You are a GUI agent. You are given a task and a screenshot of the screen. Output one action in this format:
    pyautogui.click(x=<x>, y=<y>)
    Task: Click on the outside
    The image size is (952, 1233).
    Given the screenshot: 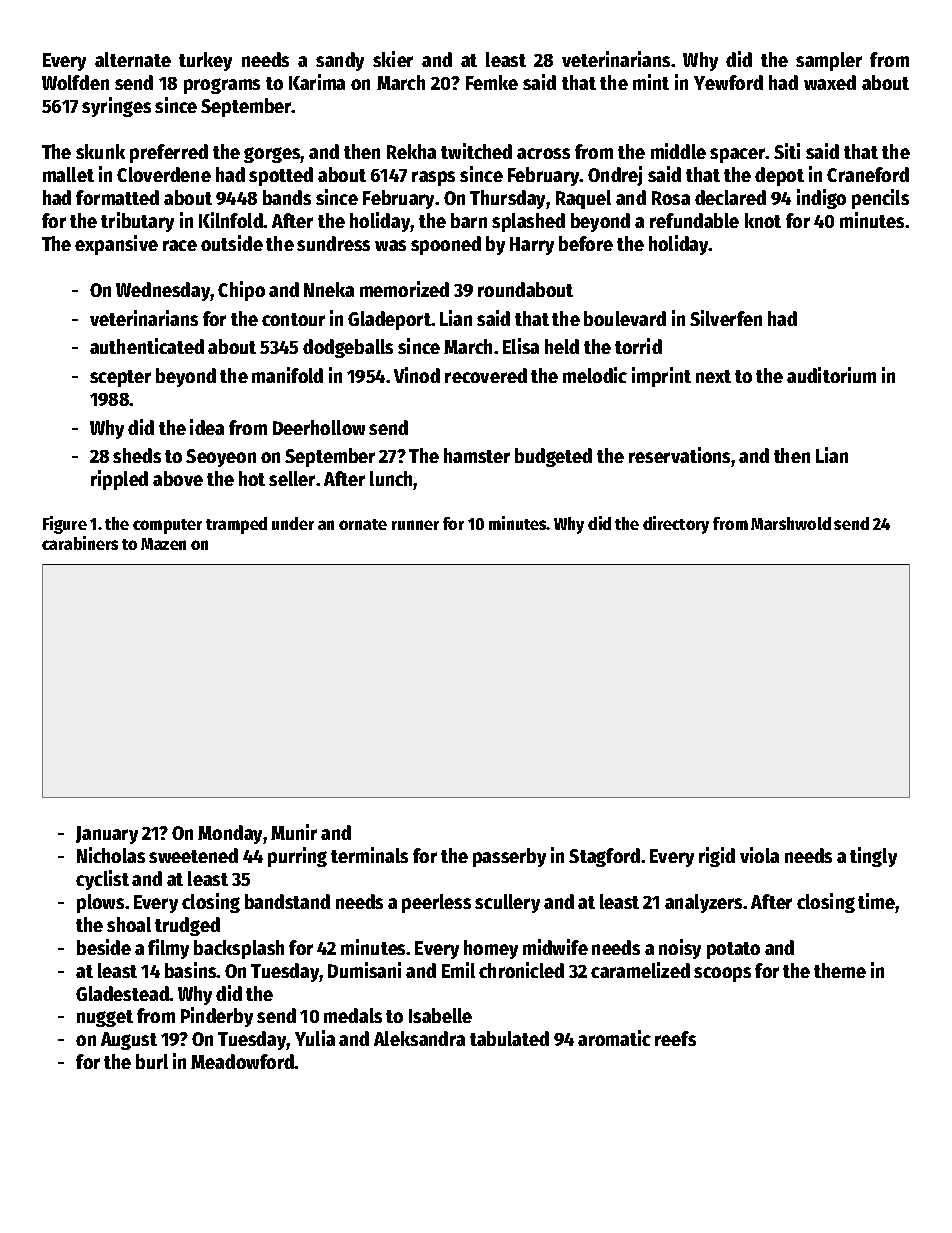 What is the action you would take?
    pyautogui.click(x=232, y=243)
